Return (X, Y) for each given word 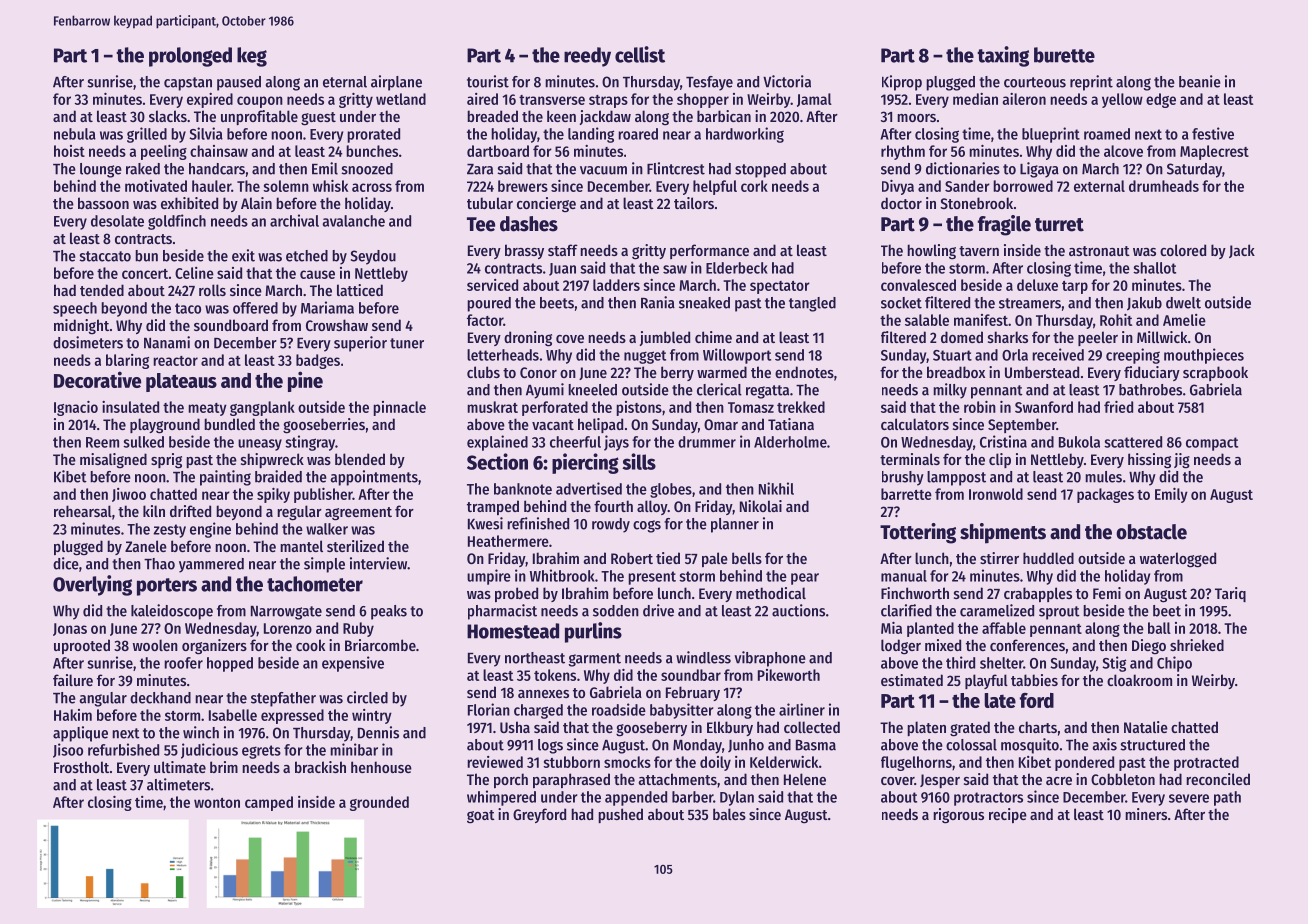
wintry (372, 716)
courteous (1035, 82)
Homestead (513, 631)
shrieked (1197, 645)
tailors (694, 203)
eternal (345, 82)
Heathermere (508, 541)
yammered (211, 565)
